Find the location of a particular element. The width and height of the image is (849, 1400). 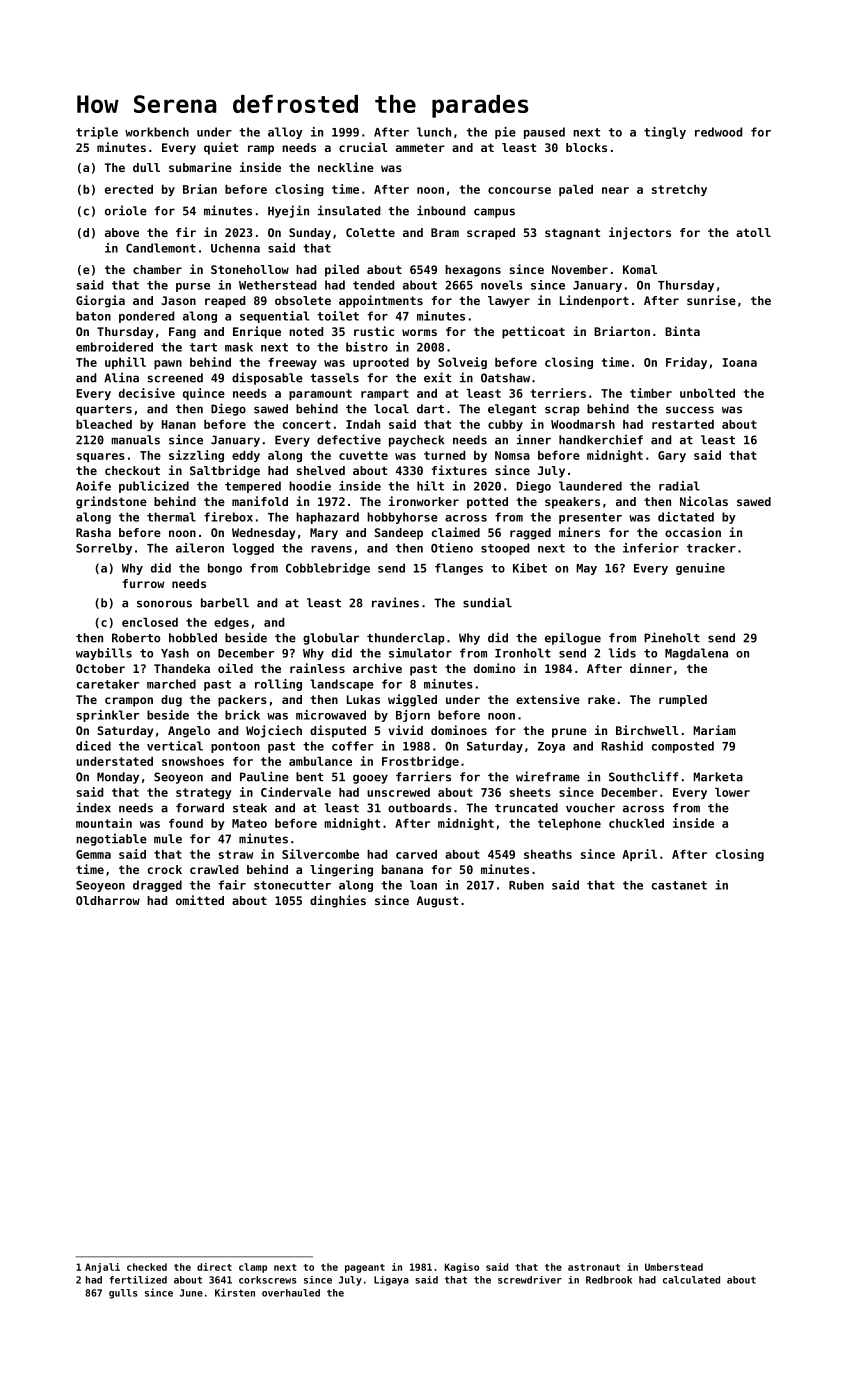

tracker is located at coordinates (711, 548).
